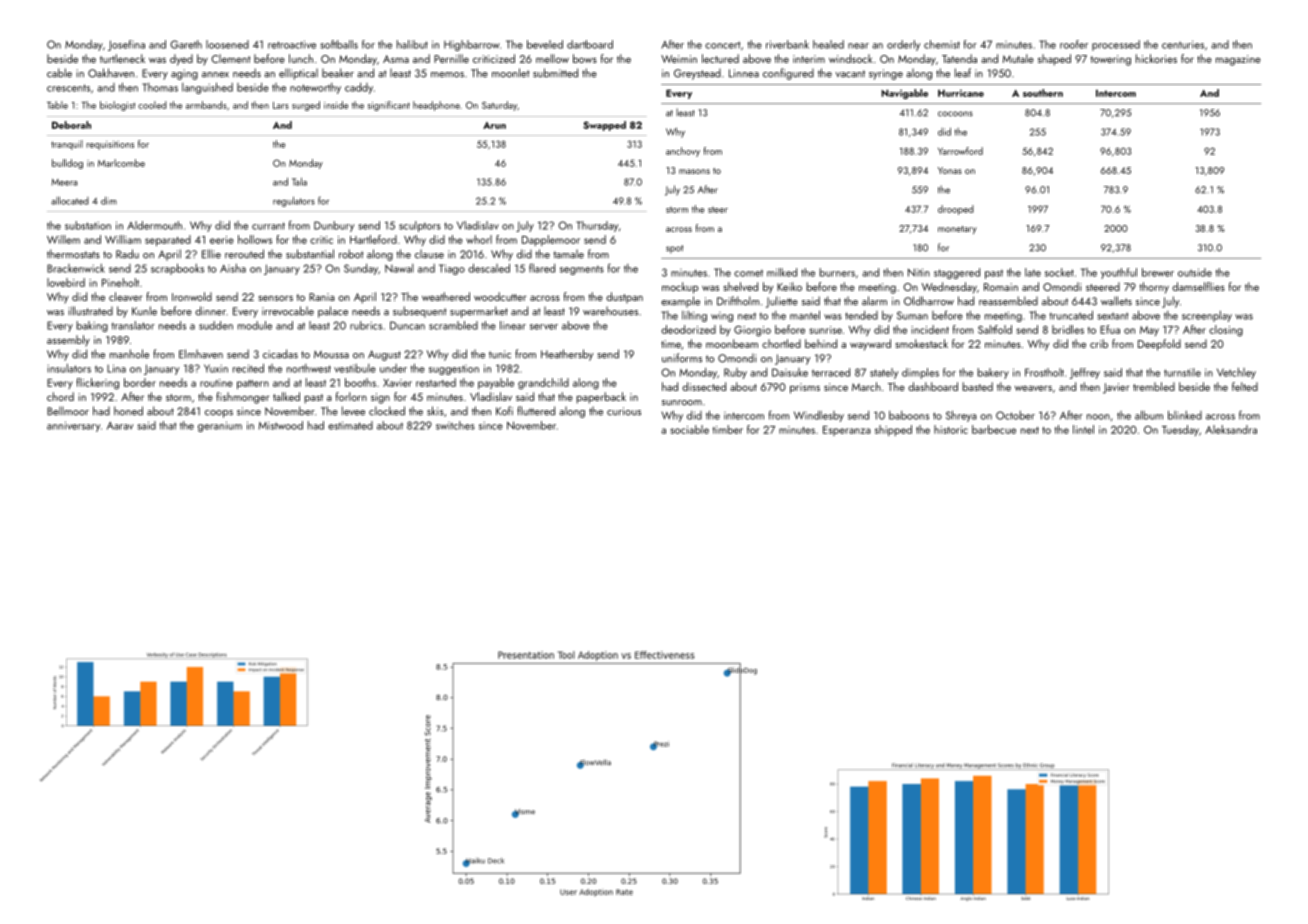 The height and width of the document is (924, 1308). I want to click on Clement, so click(231, 58).
